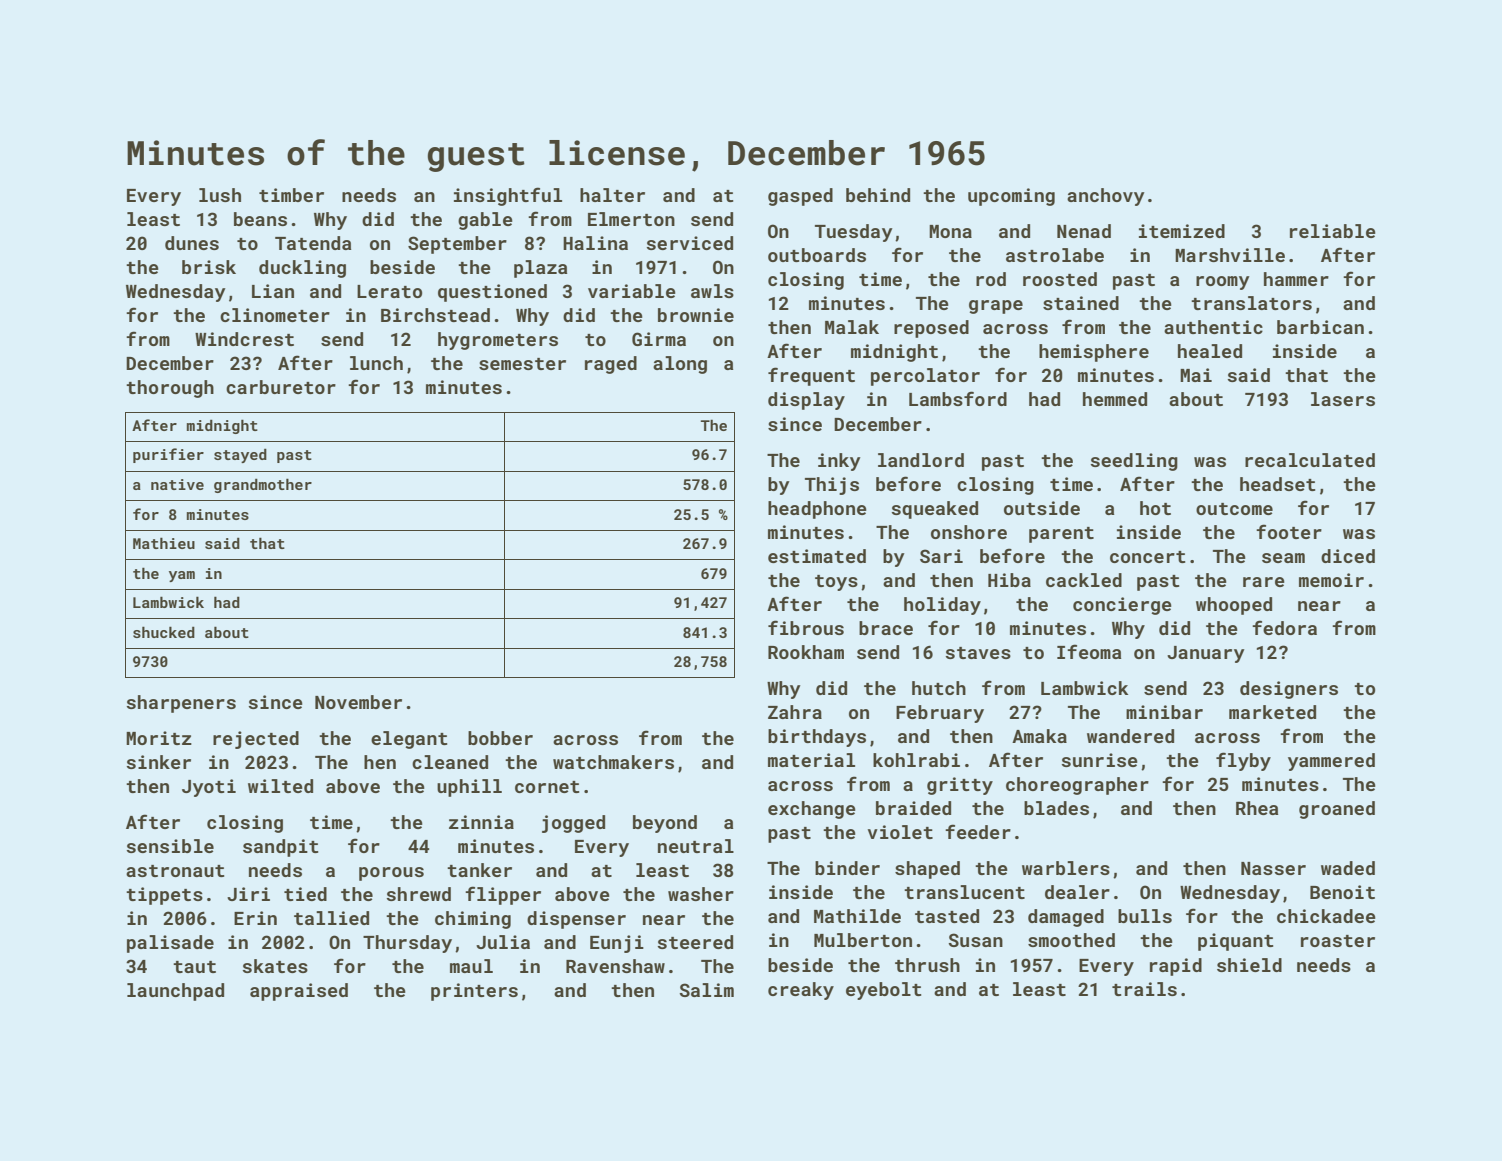 The height and width of the document is (1161, 1502). I want to click on dunes, so click(192, 243).
